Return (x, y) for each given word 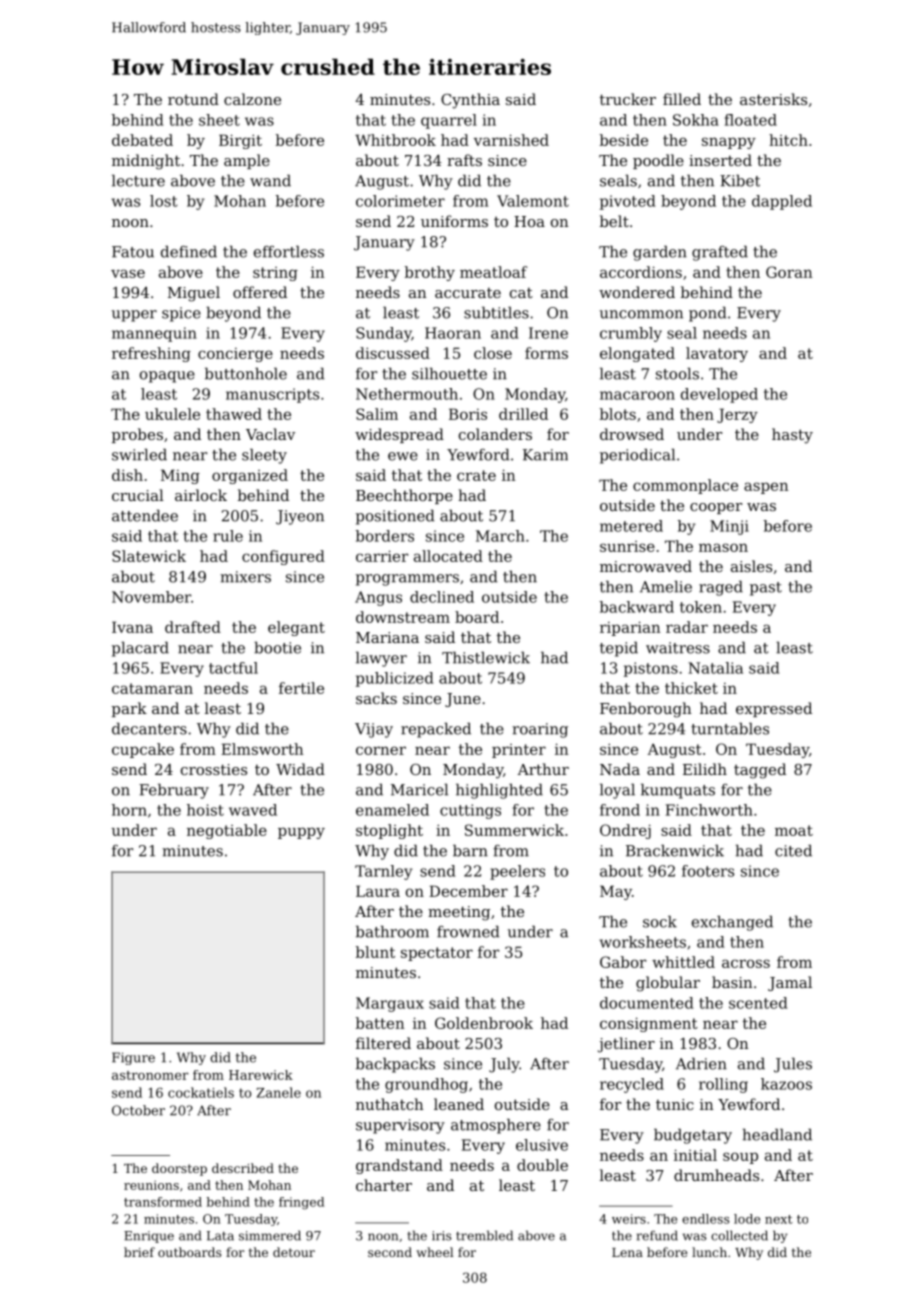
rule (228, 536)
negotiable (227, 831)
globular (668, 984)
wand (270, 180)
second (390, 1252)
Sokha (696, 120)
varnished (511, 140)
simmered (270, 1235)
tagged (760, 771)
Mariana (387, 637)
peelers (517, 872)
